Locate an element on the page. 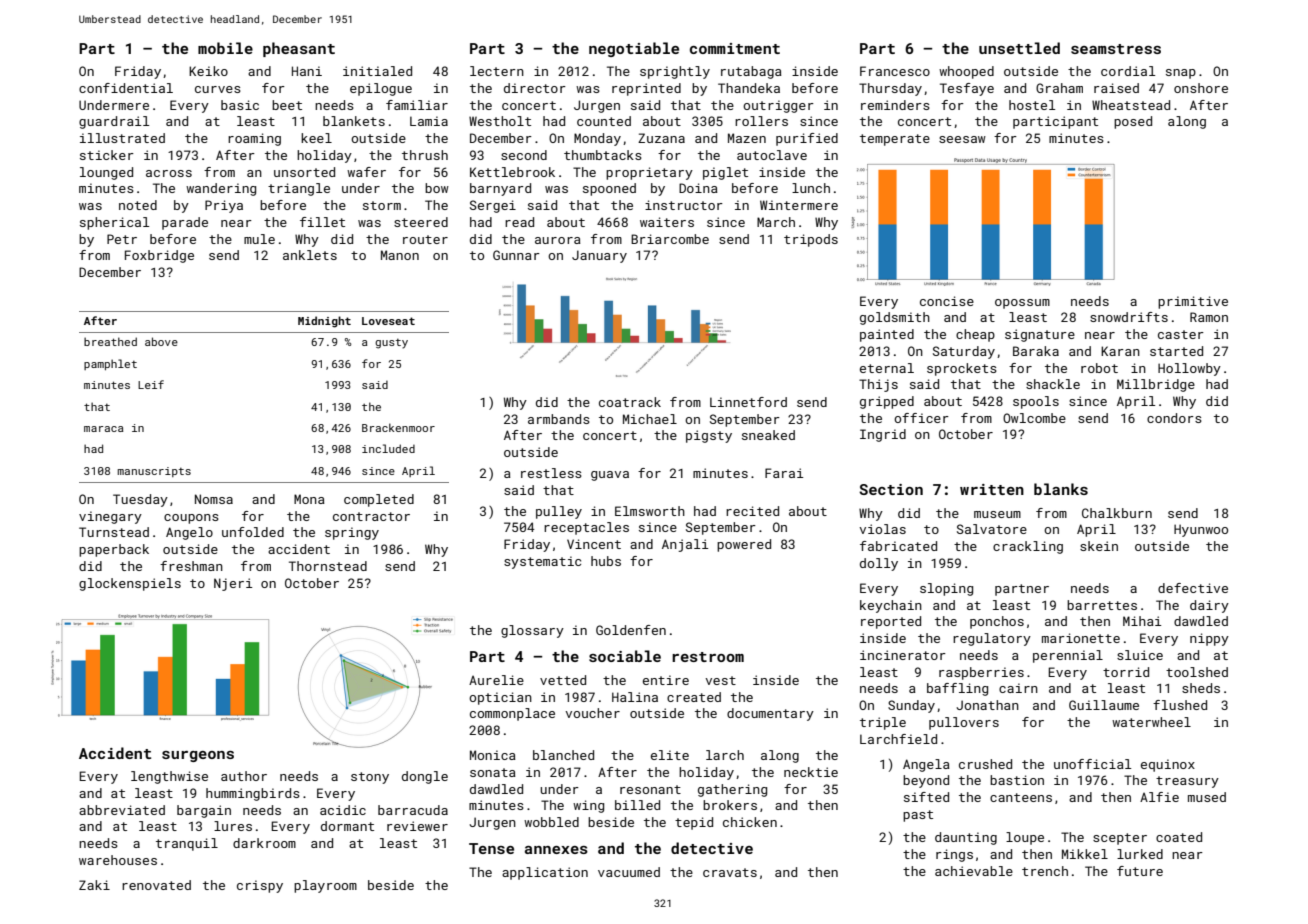 Image resolution: width=1308 pixels, height=924 pixels. negotiable is located at coordinates (634, 49).
